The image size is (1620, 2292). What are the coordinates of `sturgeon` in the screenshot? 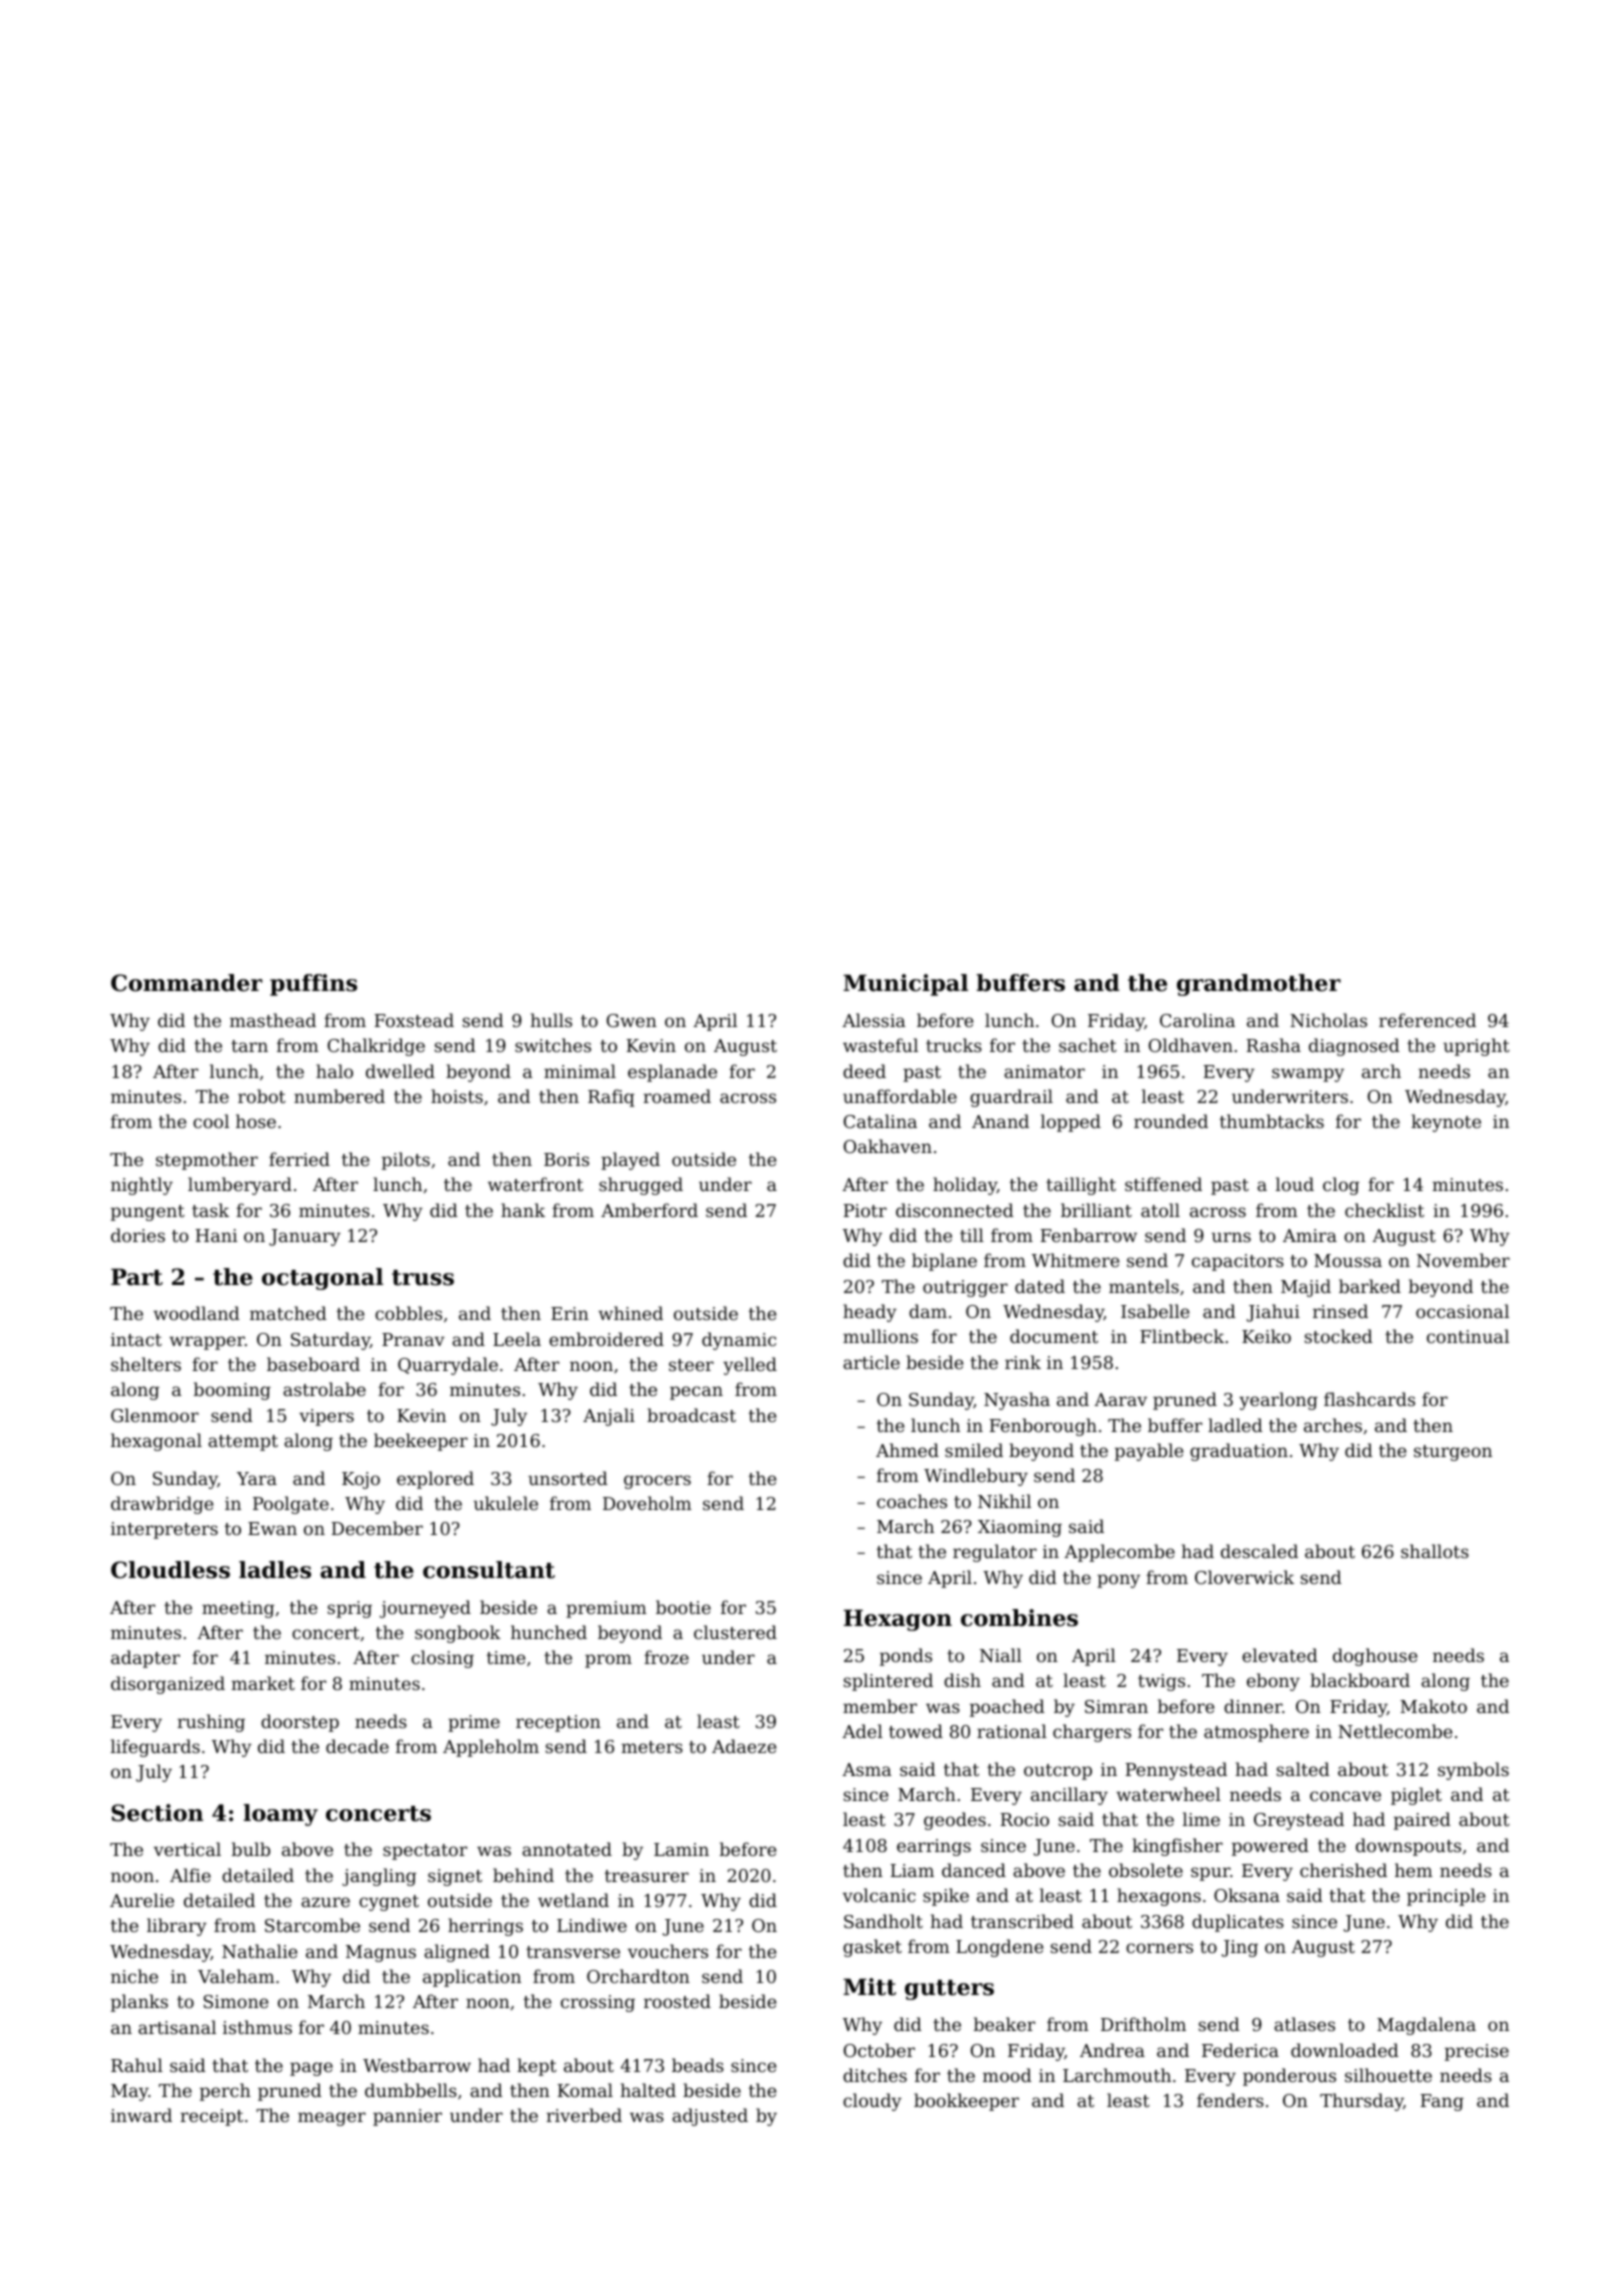 It's located at (1453, 1453).
